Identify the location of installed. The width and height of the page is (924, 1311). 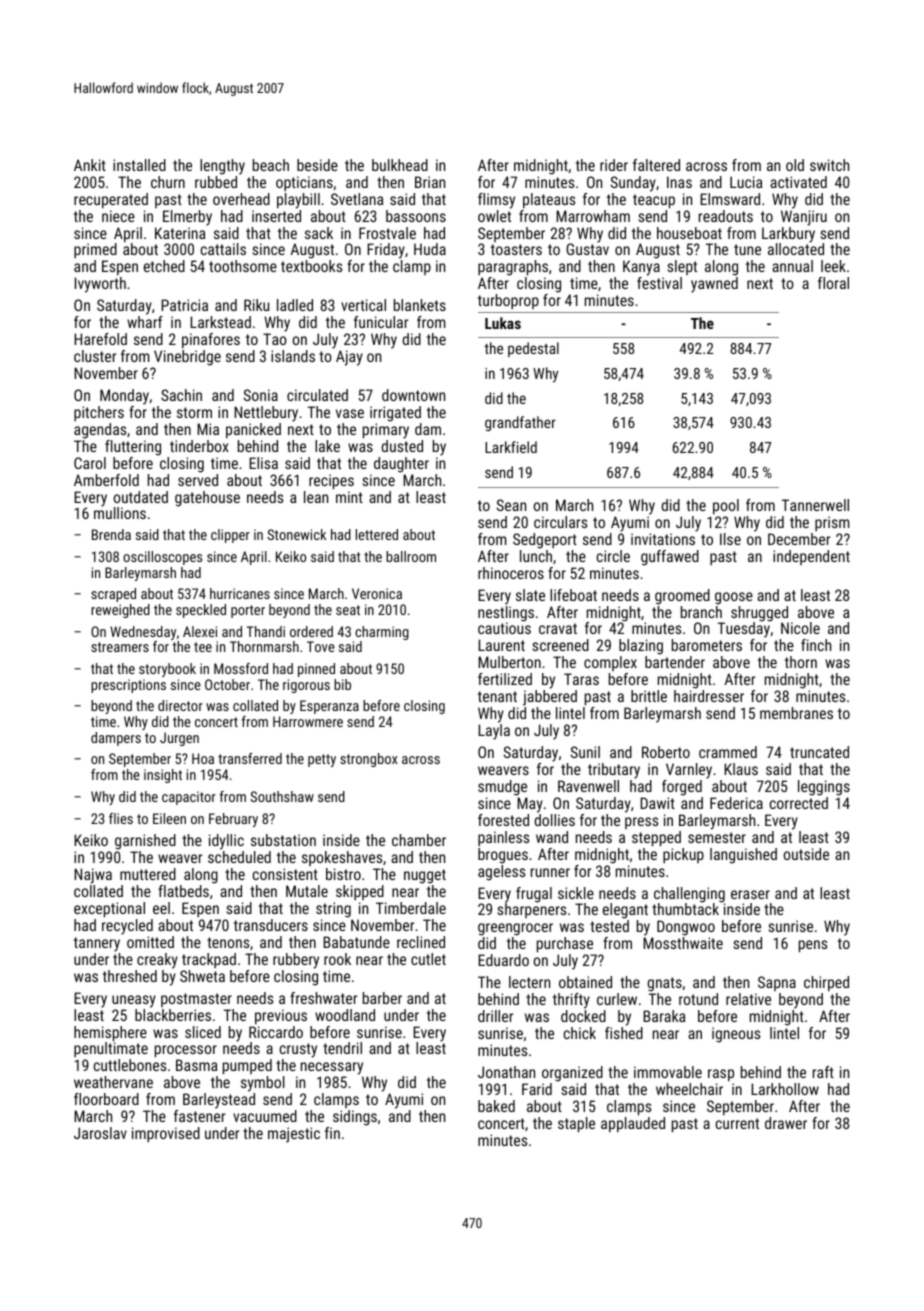
(139, 165).
